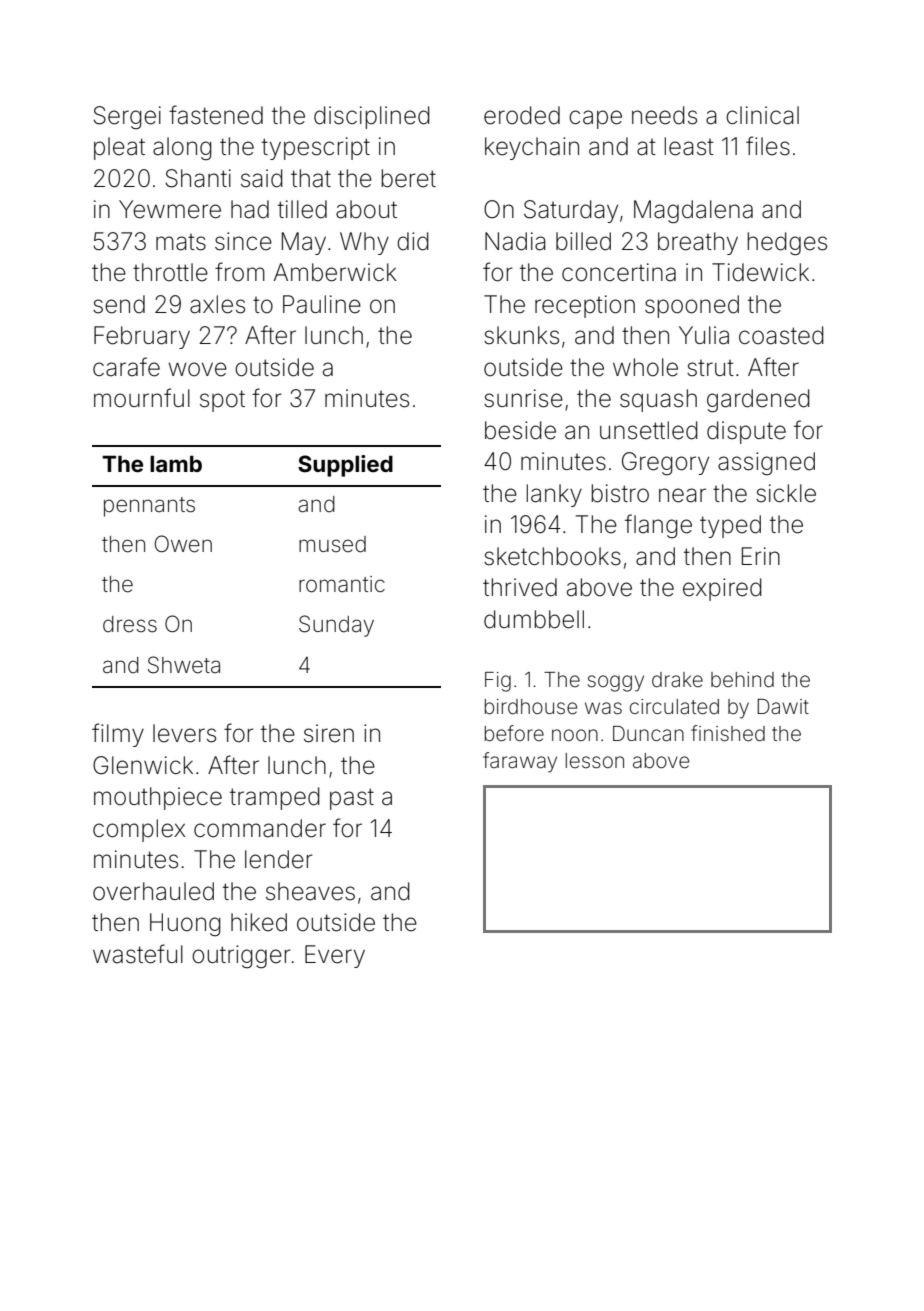  I want to click on eroded, so click(522, 115).
